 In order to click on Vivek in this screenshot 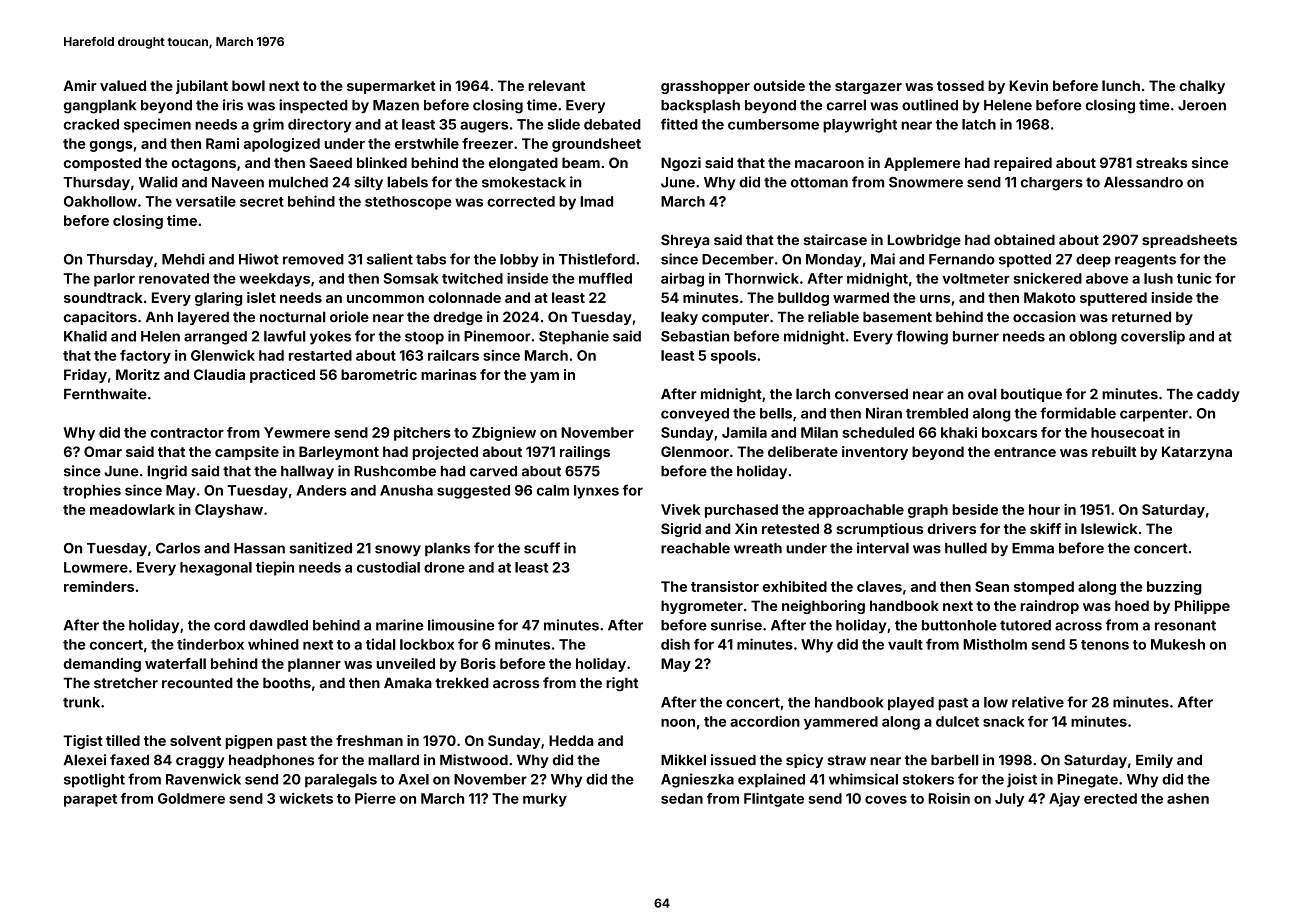, I will do `click(680, 509)`.
